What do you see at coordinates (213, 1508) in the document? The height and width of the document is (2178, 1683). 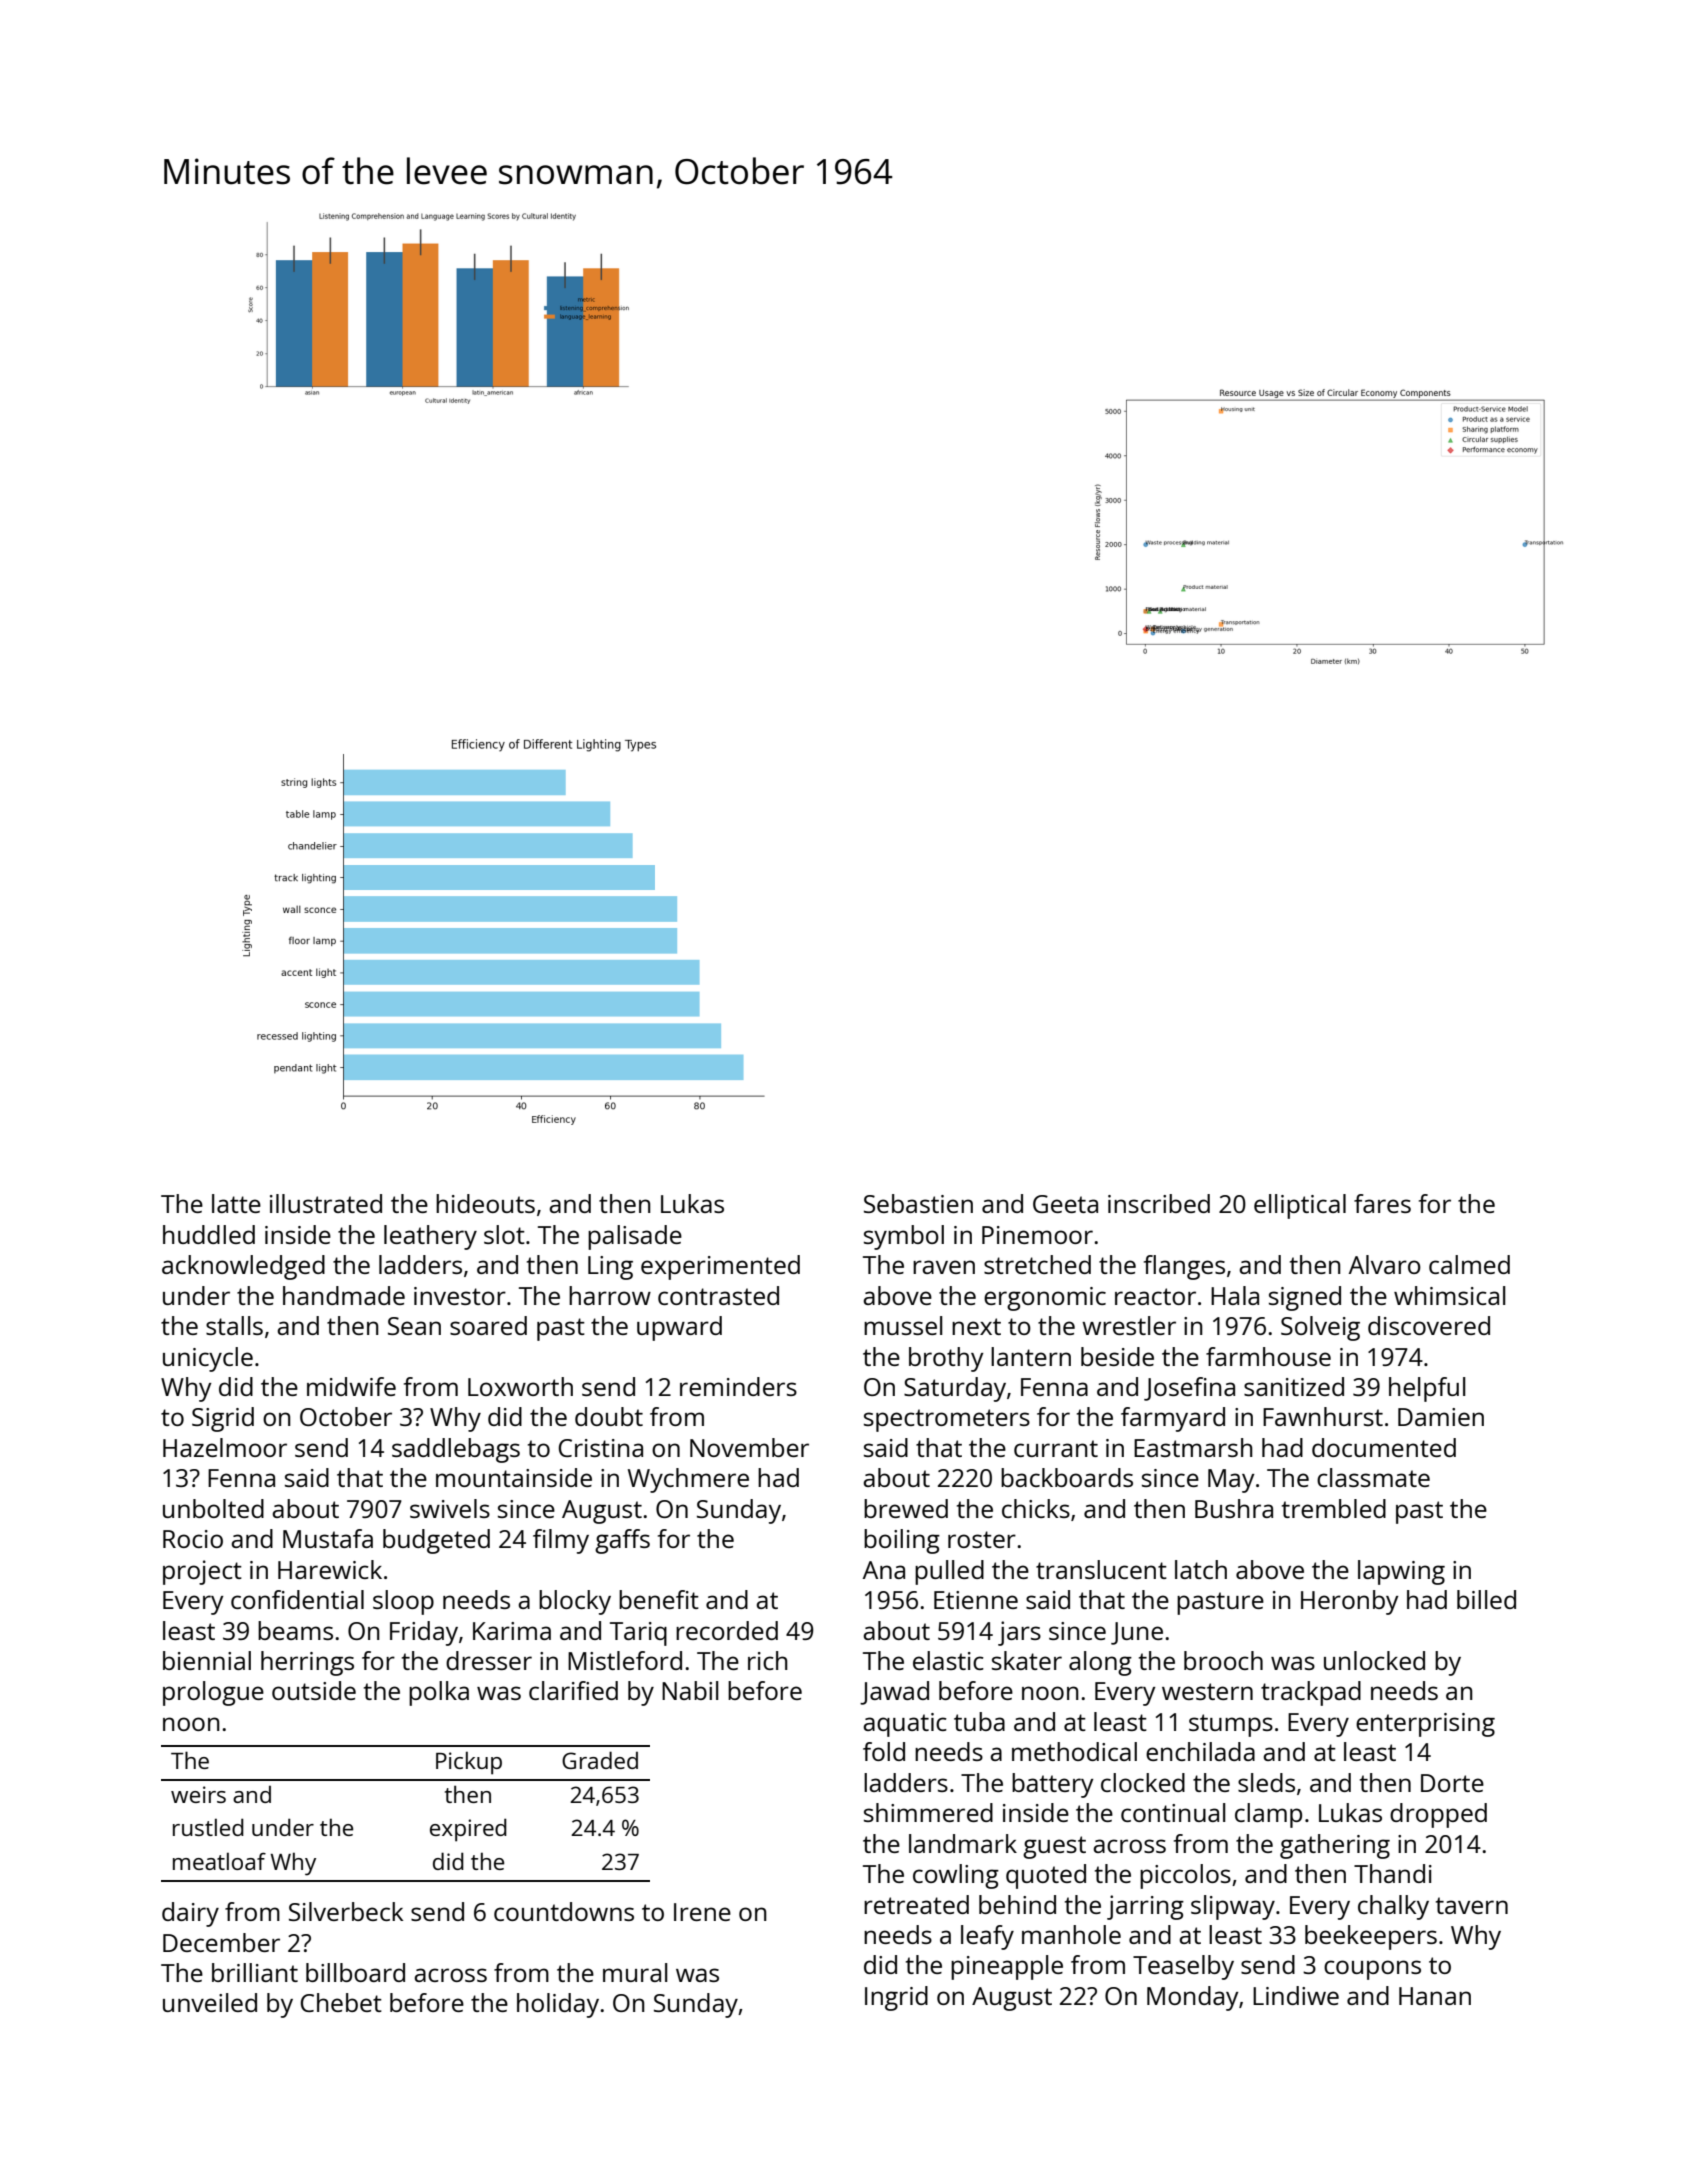 I see `unbolted` at bounding box center [213, 1508].
